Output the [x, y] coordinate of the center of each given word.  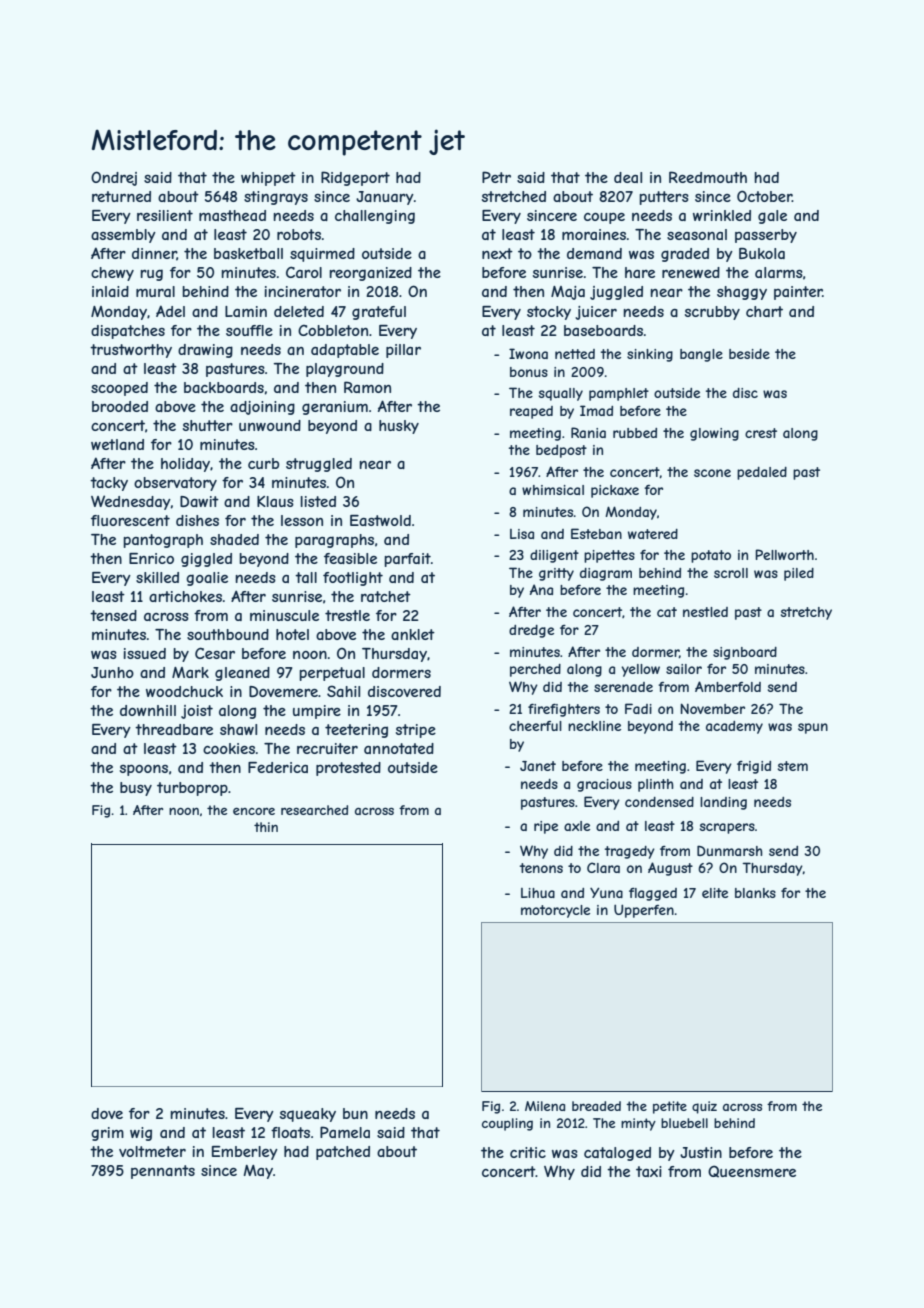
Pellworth [784, 554]
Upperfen [644, 911]
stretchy [806, 613]
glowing [714, 434]
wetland [117, 444]
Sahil [343, 691]
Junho [112, 672]
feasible [350, 558]
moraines [594, 234]
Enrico [151, 558]
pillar [403, 351]
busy [136, 789]
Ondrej [114, 178]
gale [772, 217]
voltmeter [152, 1151]
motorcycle [555, 911]
